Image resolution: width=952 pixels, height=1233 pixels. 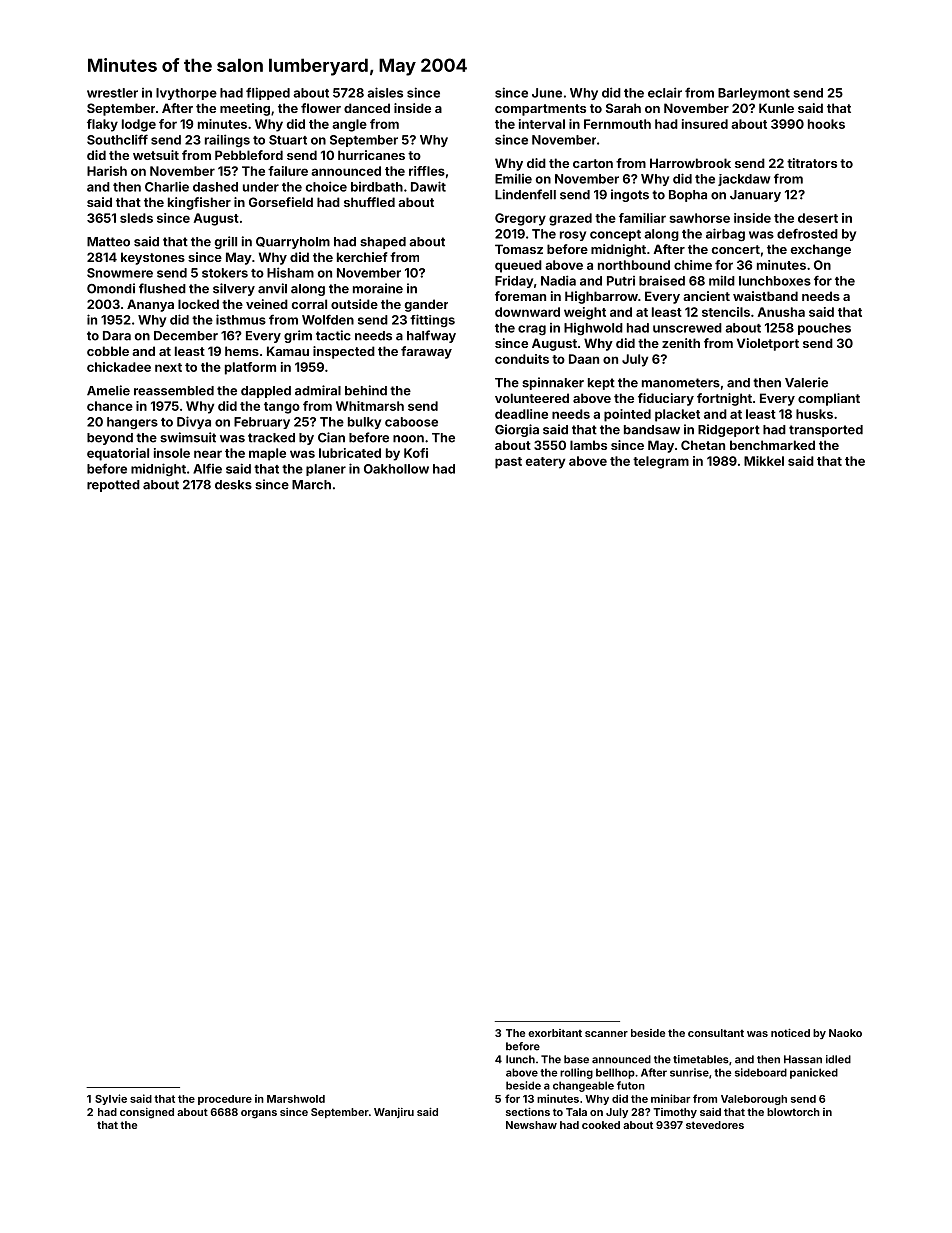 What do you see at coordinates (662, 281) in the screenshot?
I see `braised` at bounding box center [662, 281].
